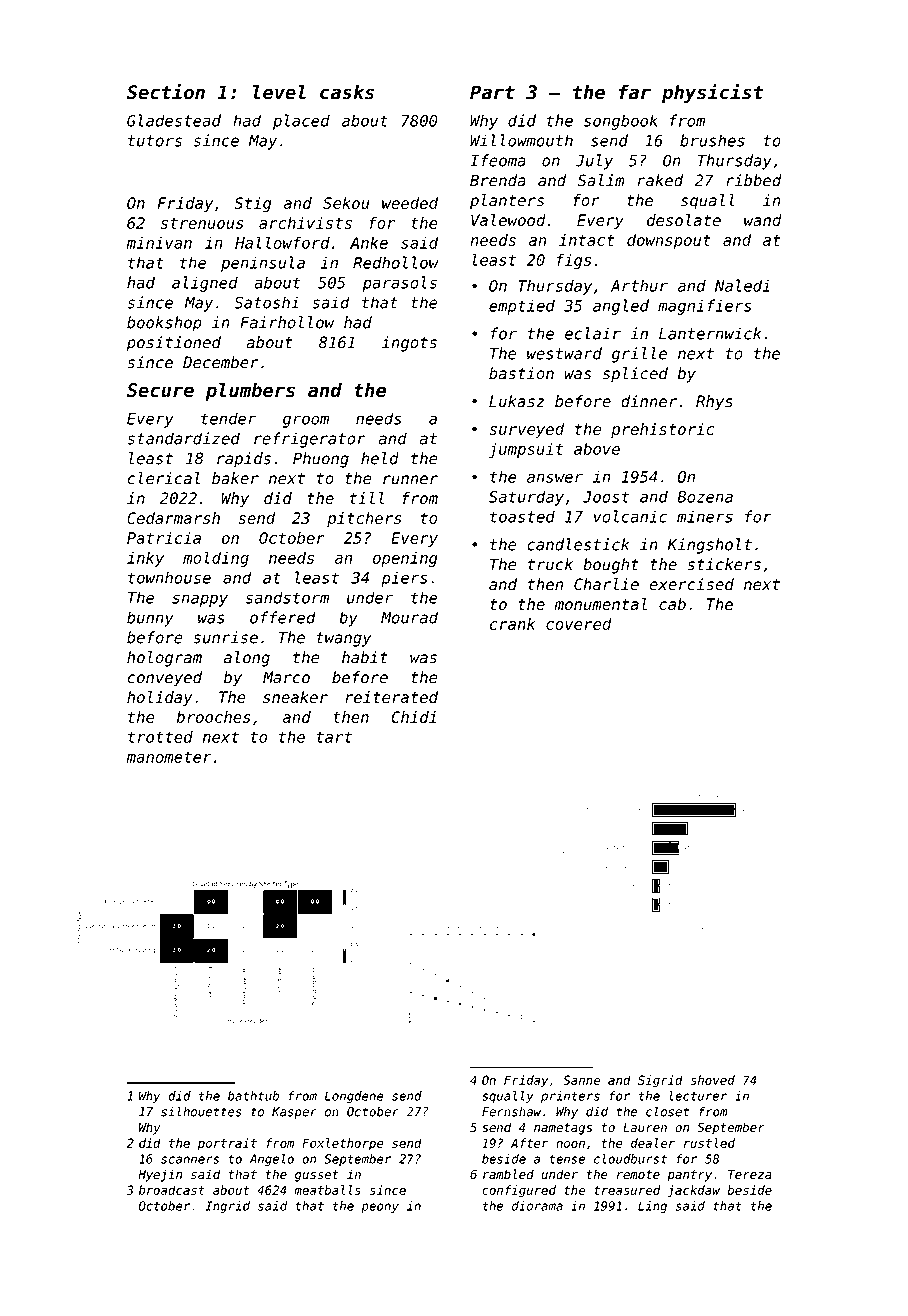 The image size is (908, 1316). I want to click on physicist, so click(713, 93).
